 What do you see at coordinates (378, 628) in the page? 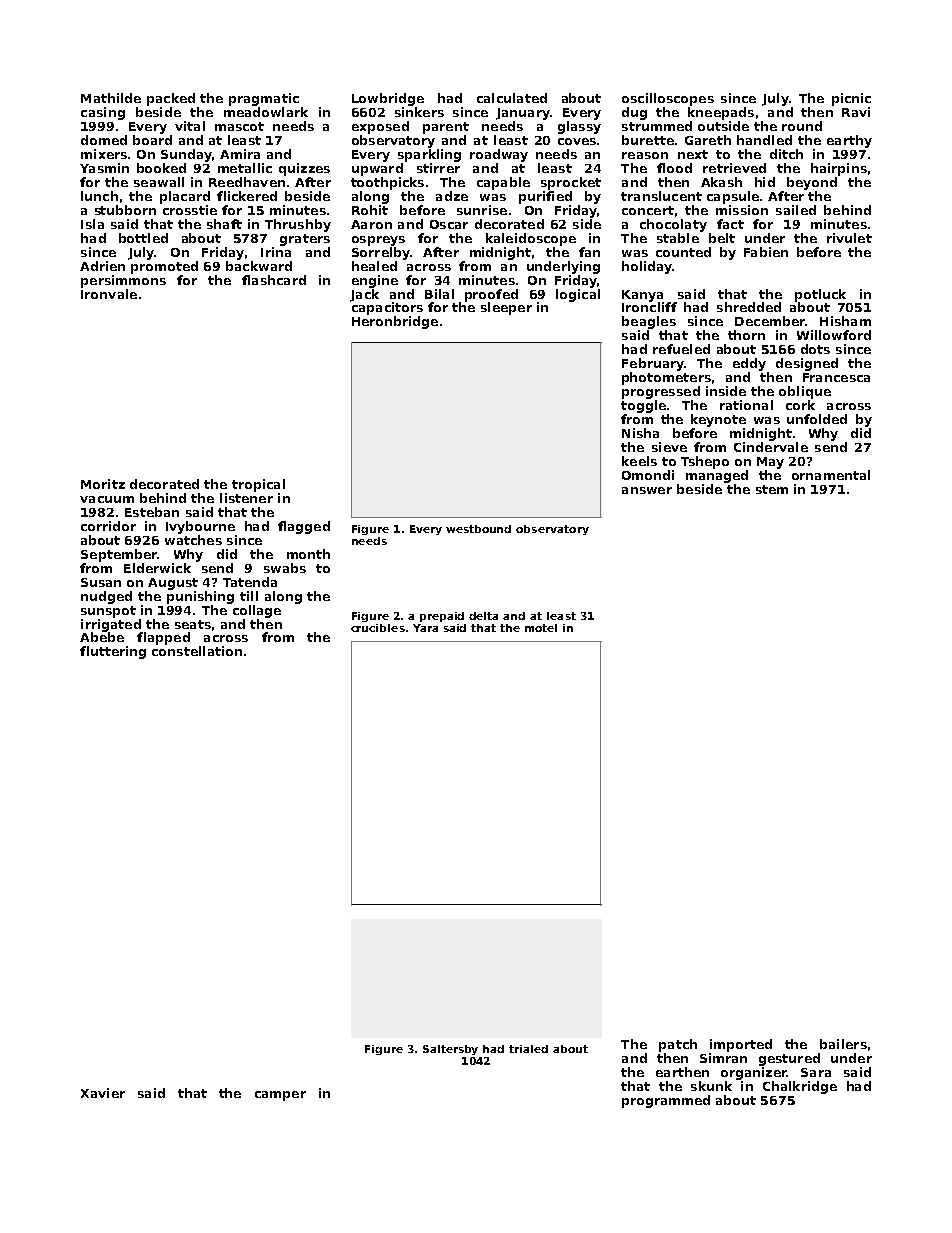
I see `crucibles` at bounding box center [378, 628].
